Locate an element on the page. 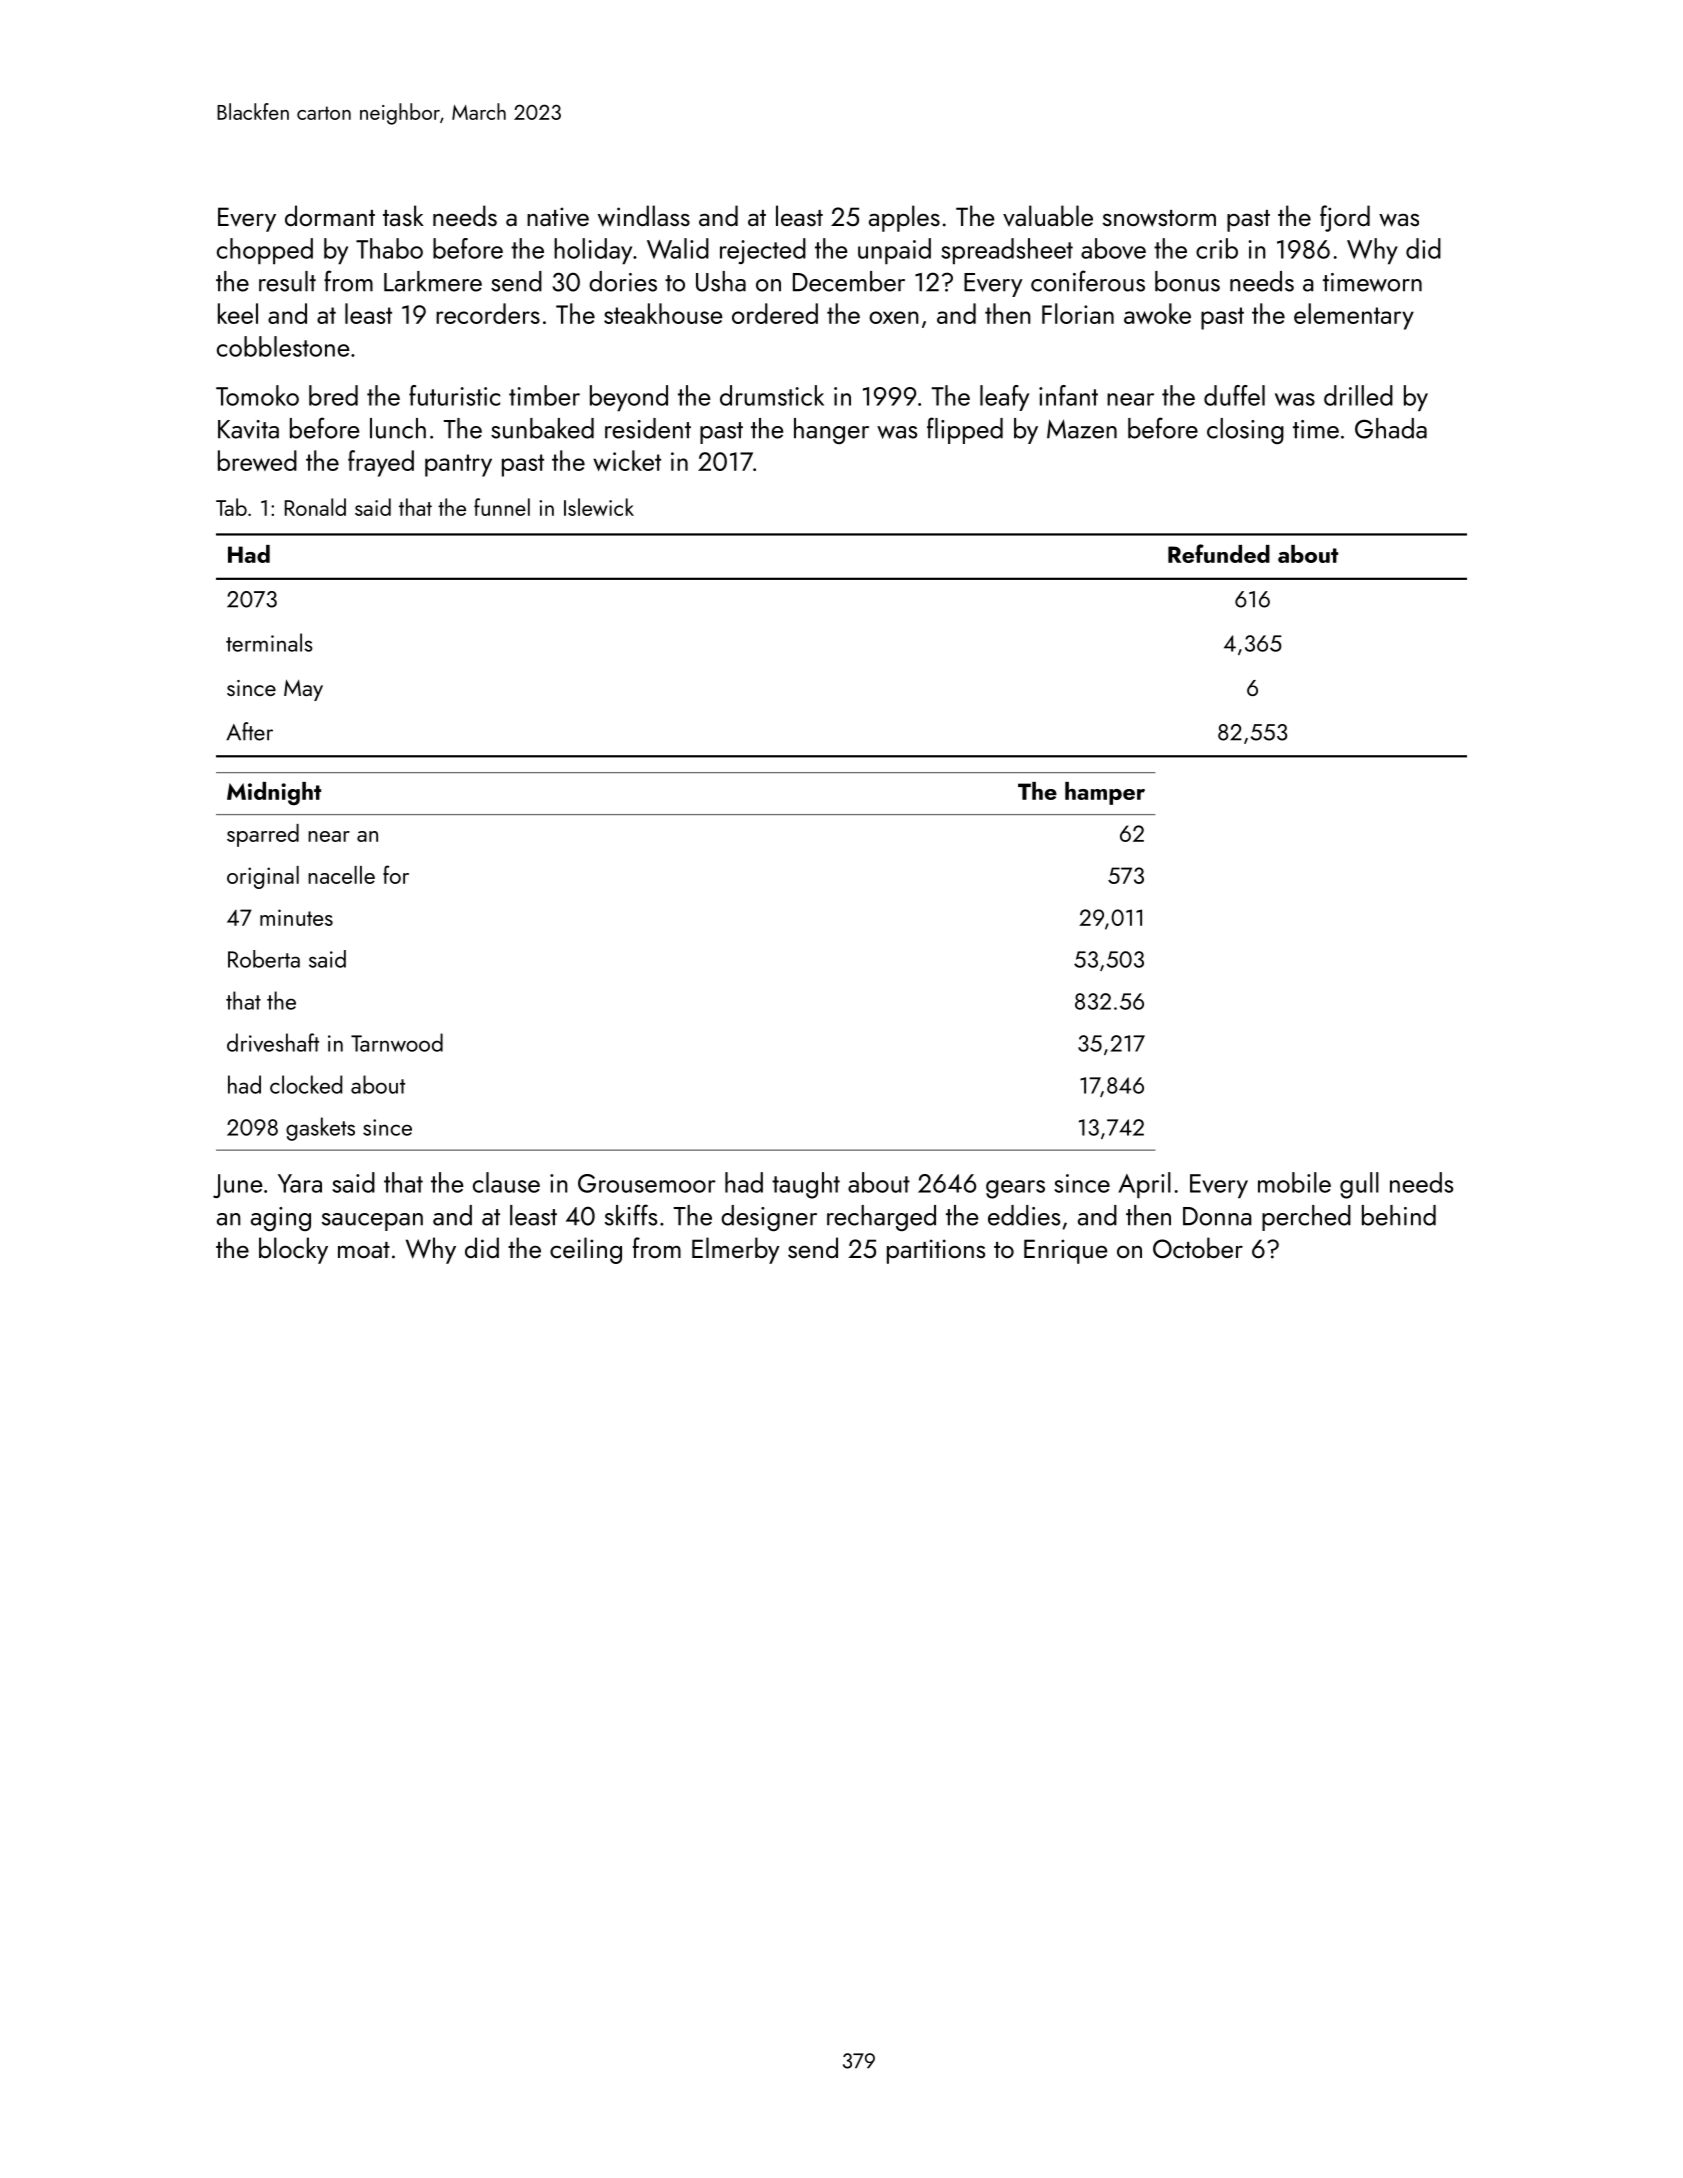  windlass is located at coordinates (644, 216).
